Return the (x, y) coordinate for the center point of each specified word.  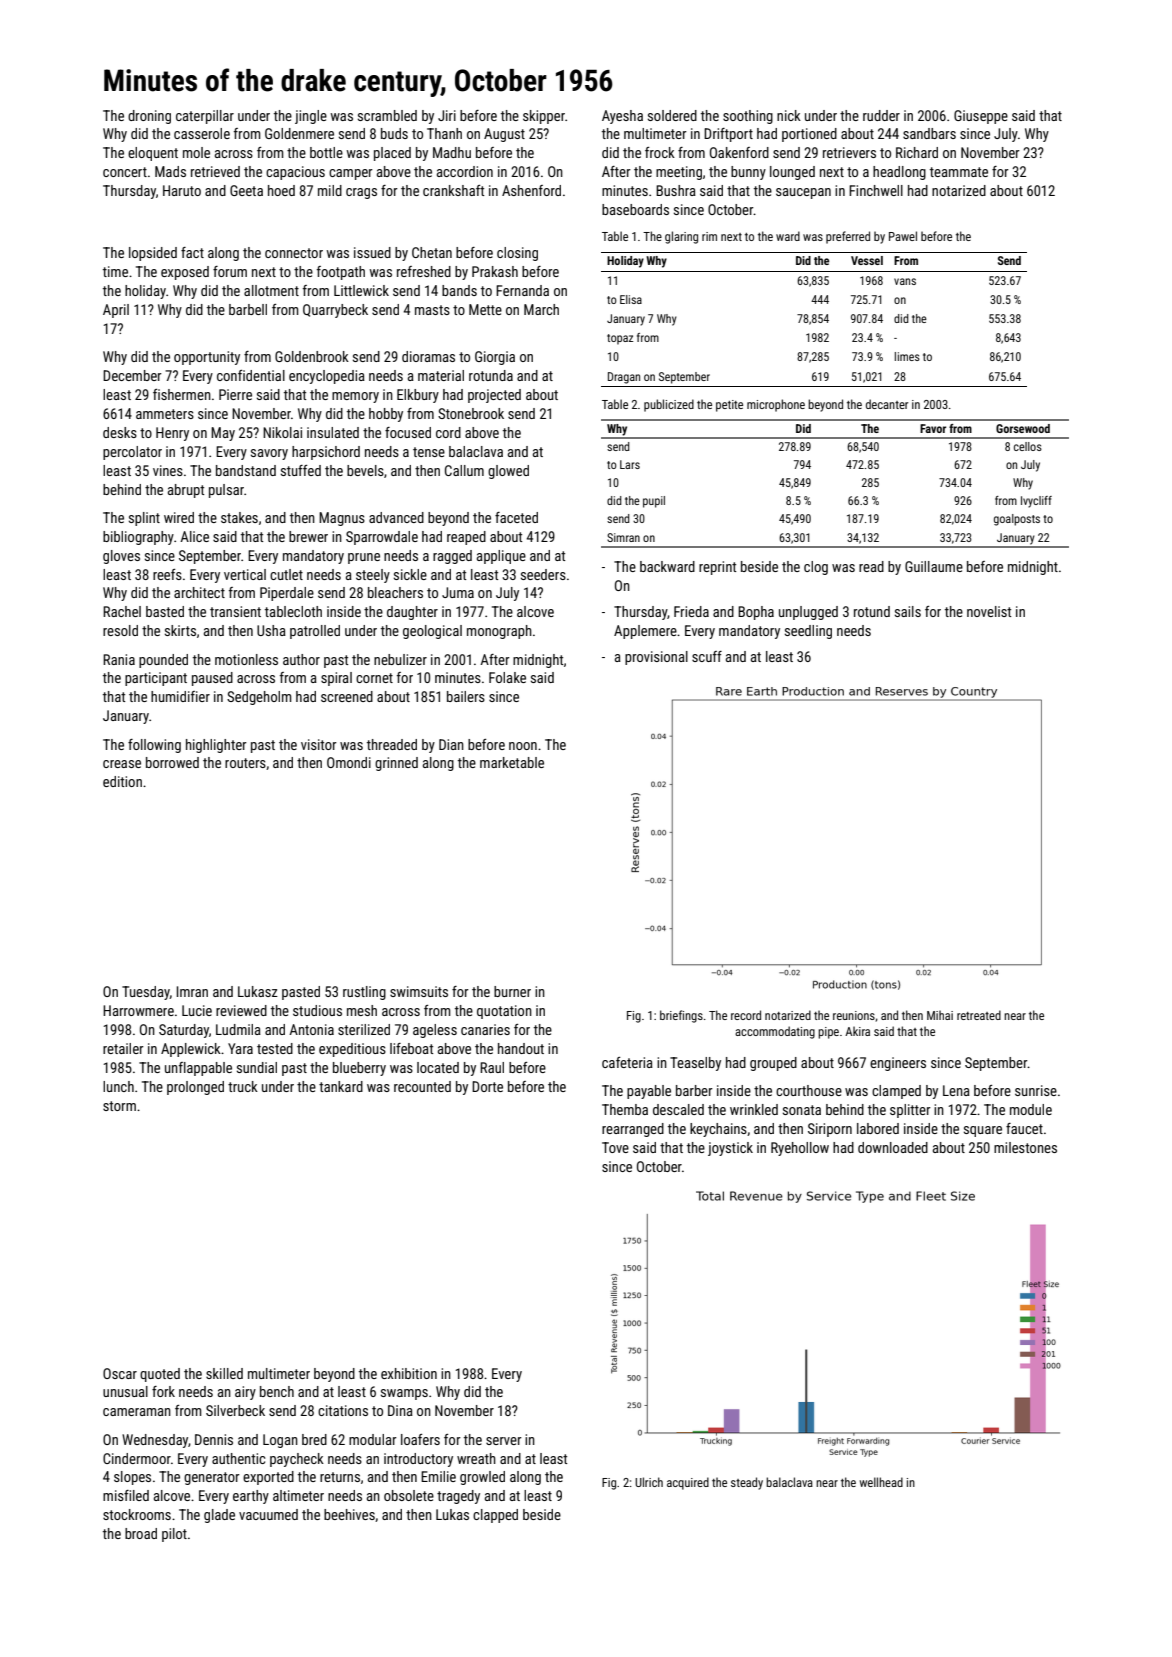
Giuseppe (981, 117)
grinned (396, 764)
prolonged (195, 1088)
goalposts (1017, 520)
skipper (544, 117)
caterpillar (205, 117)
